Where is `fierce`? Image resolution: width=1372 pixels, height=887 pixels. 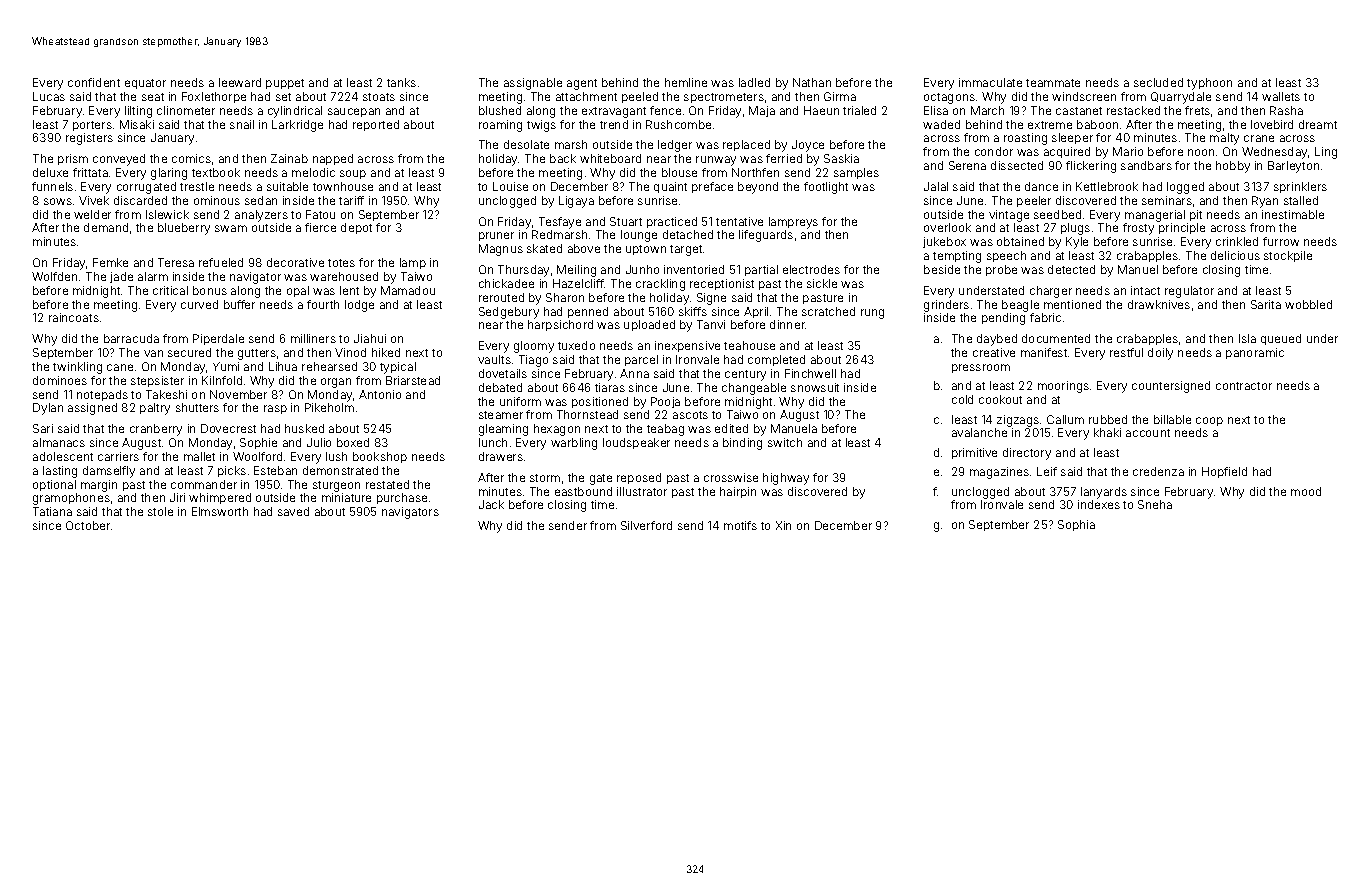 fierce is located at coordinates (320, 227).
